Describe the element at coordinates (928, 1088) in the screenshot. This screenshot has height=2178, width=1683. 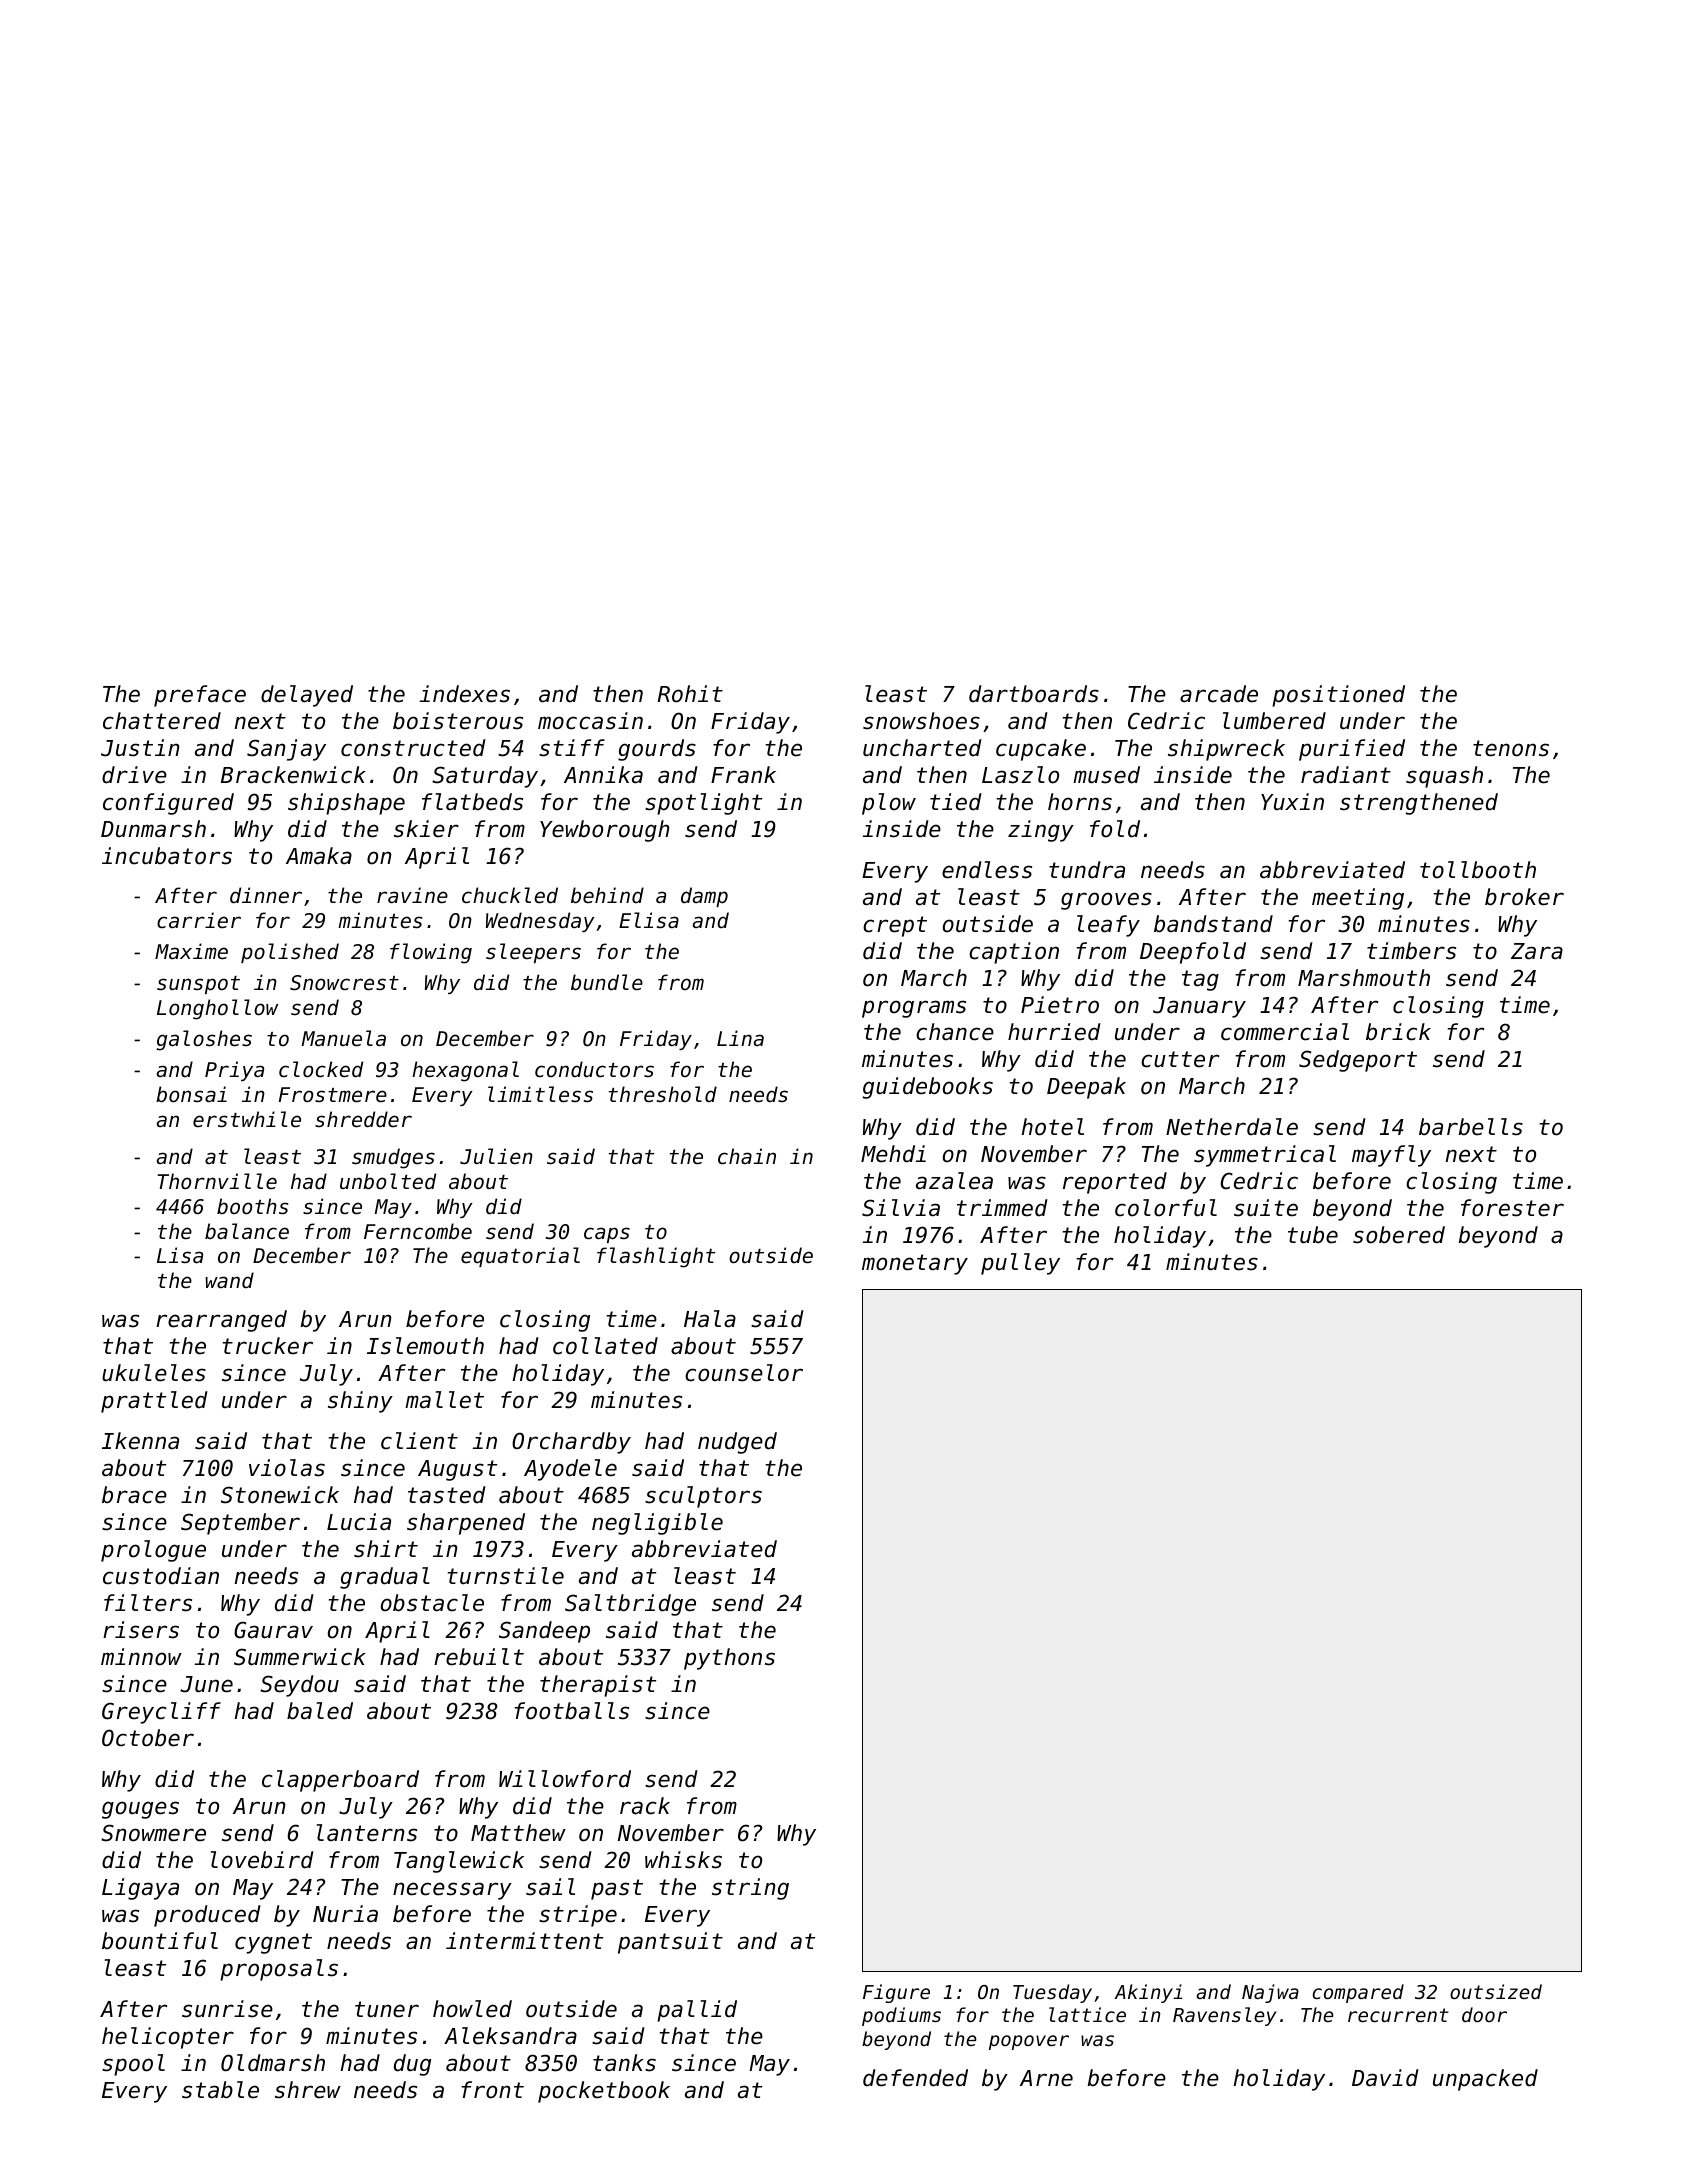
I see `guidebooks` at that location.
